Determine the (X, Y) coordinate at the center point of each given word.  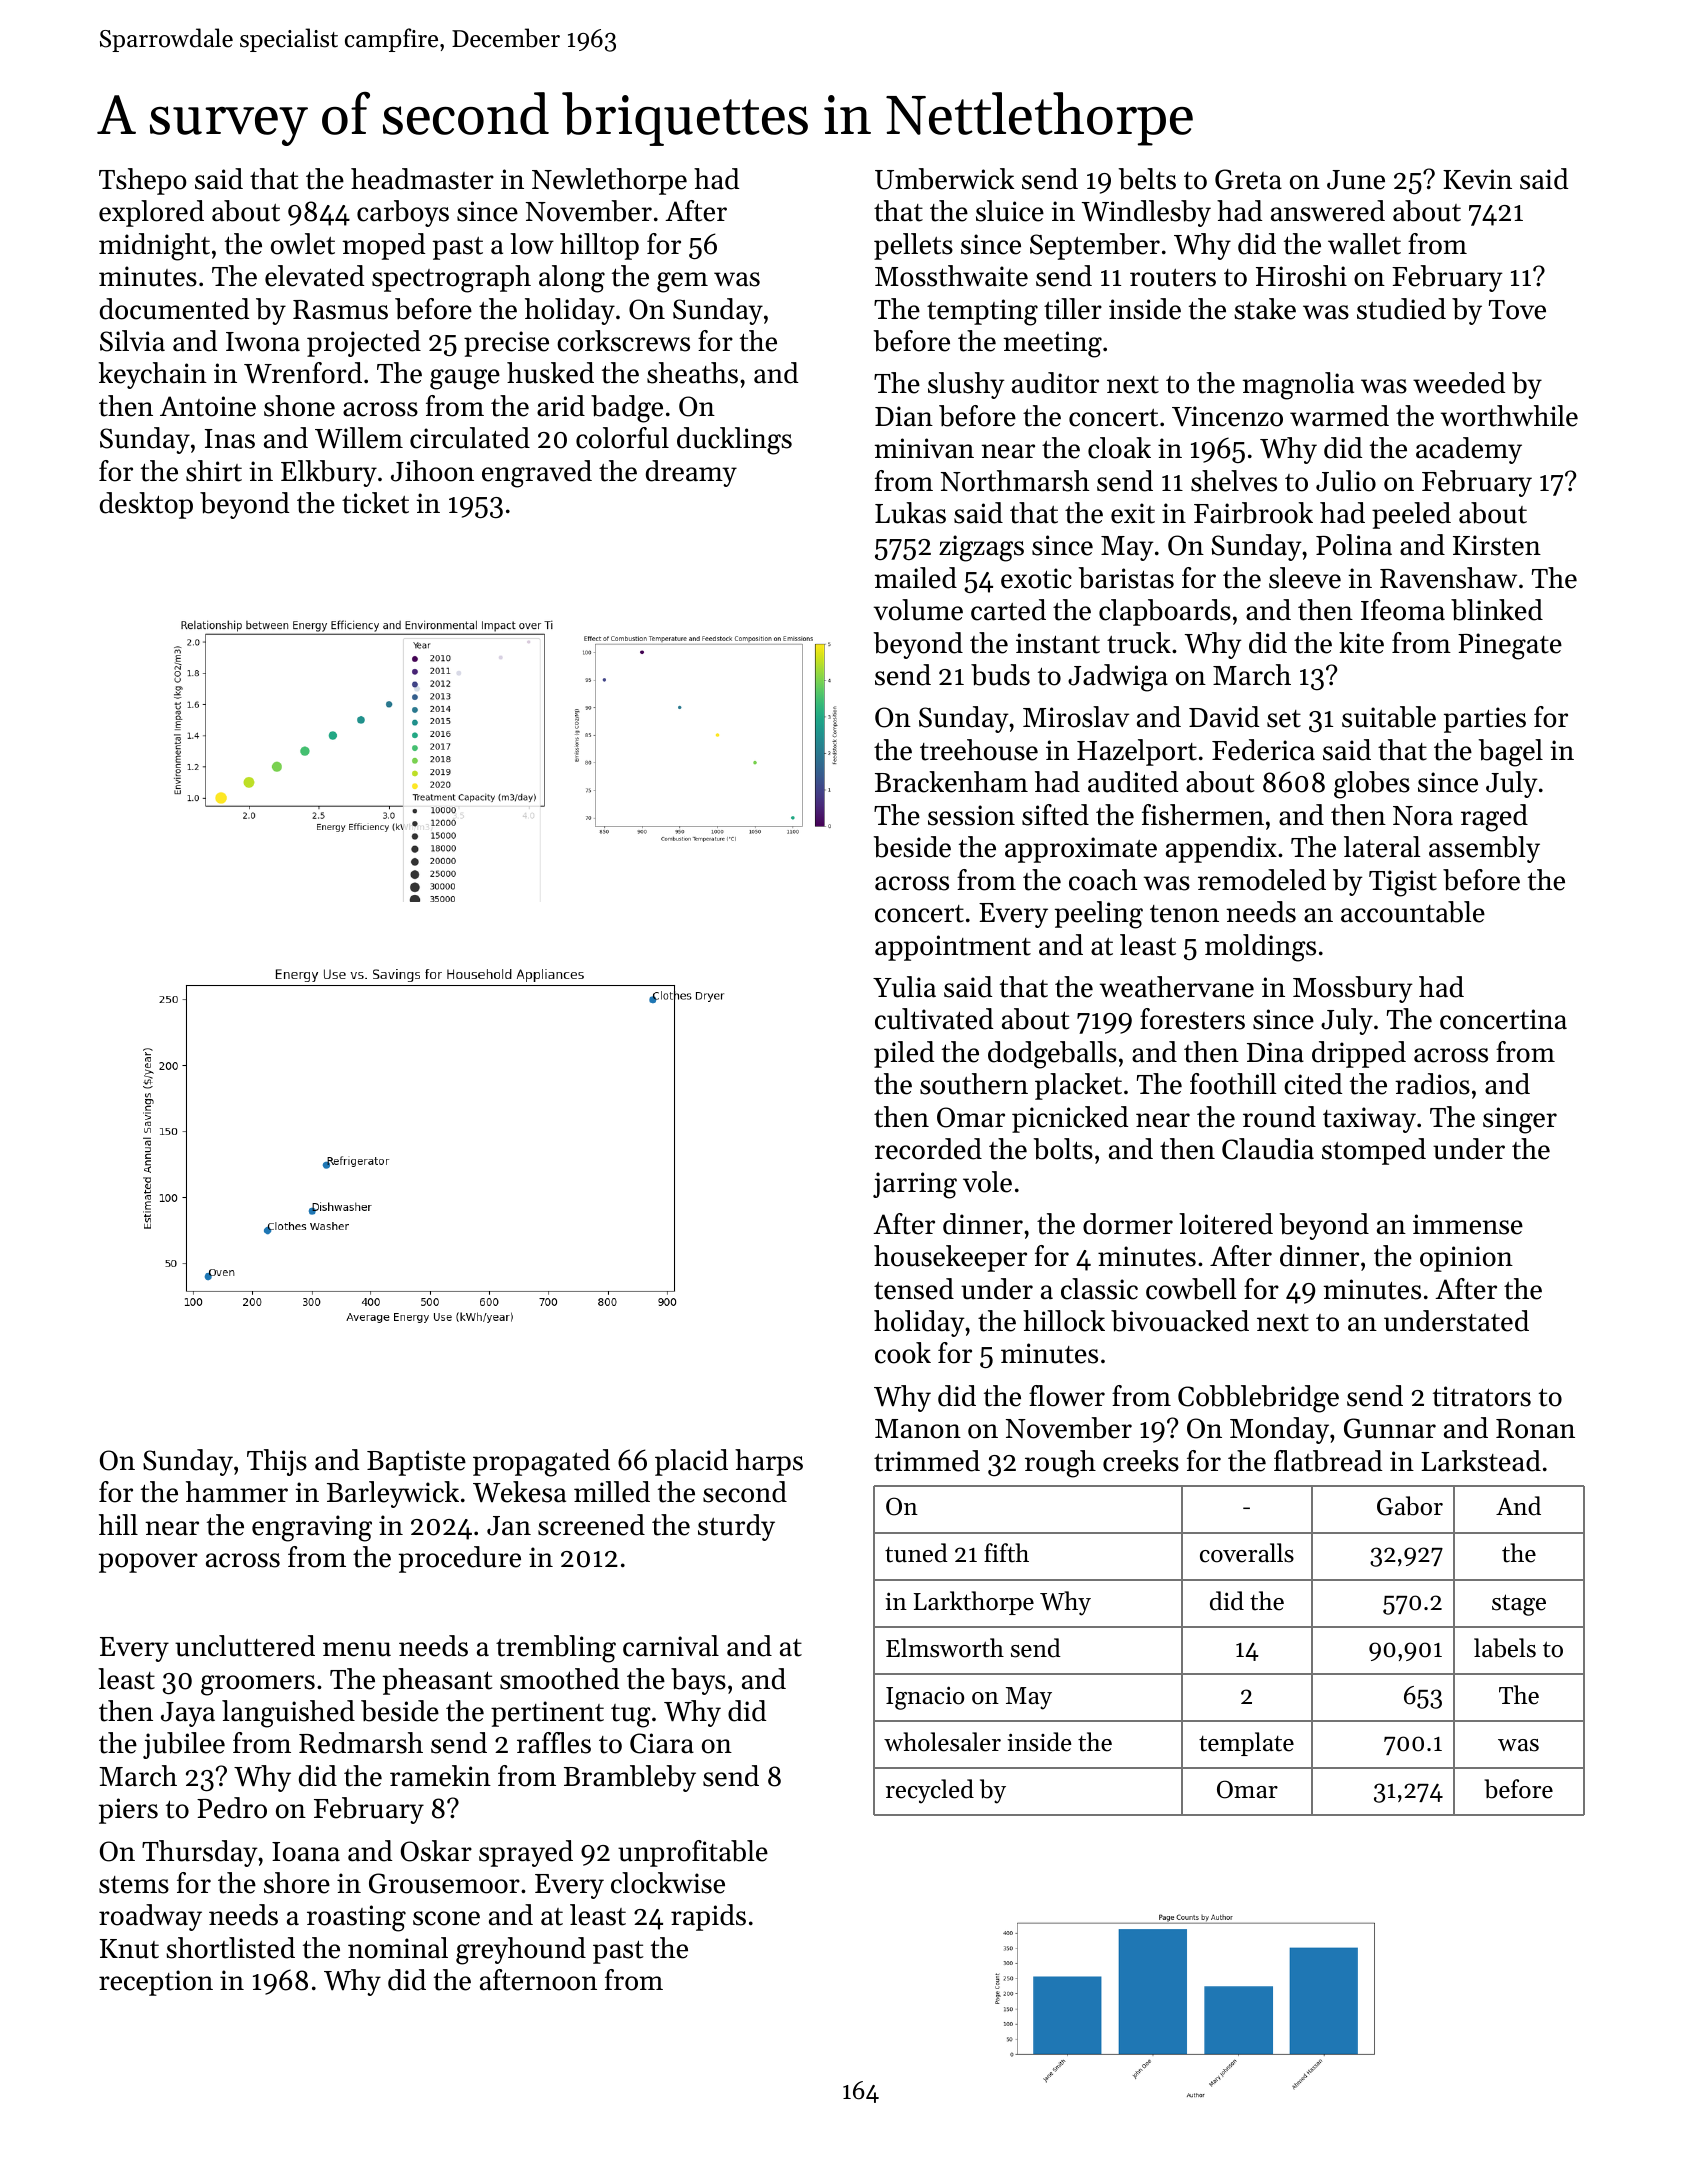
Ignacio (925, 1698)
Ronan (1535, 1429)
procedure (460, 1559)
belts (1147, 179)
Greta (1248, 179)
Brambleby (630, 1778)
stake (1265, 309)
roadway (150, 1917)
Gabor (1410, 1506)
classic (1099, 1289)
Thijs (277, 1462)
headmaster (422, 179)
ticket (375, 503)
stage (1519, 1605)
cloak (1119, 448)
